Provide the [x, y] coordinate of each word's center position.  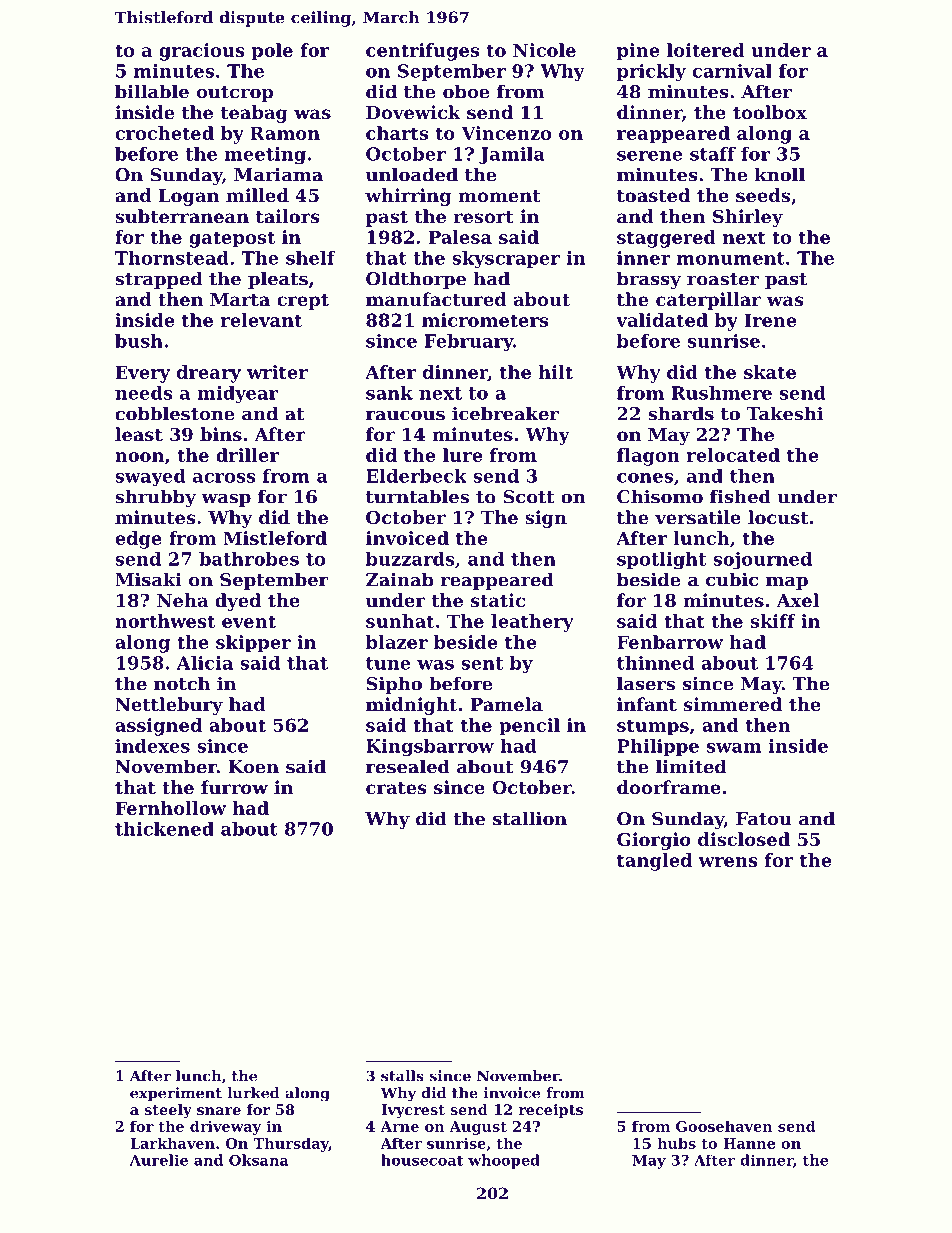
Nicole [544, 50]
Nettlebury [169, 706]
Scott [529, 497]
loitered [706, 50]
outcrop [235, 94]
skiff [773, 621]
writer [277, 372]
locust [778, 517]
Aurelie [159, 1160]
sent [482, 663]
